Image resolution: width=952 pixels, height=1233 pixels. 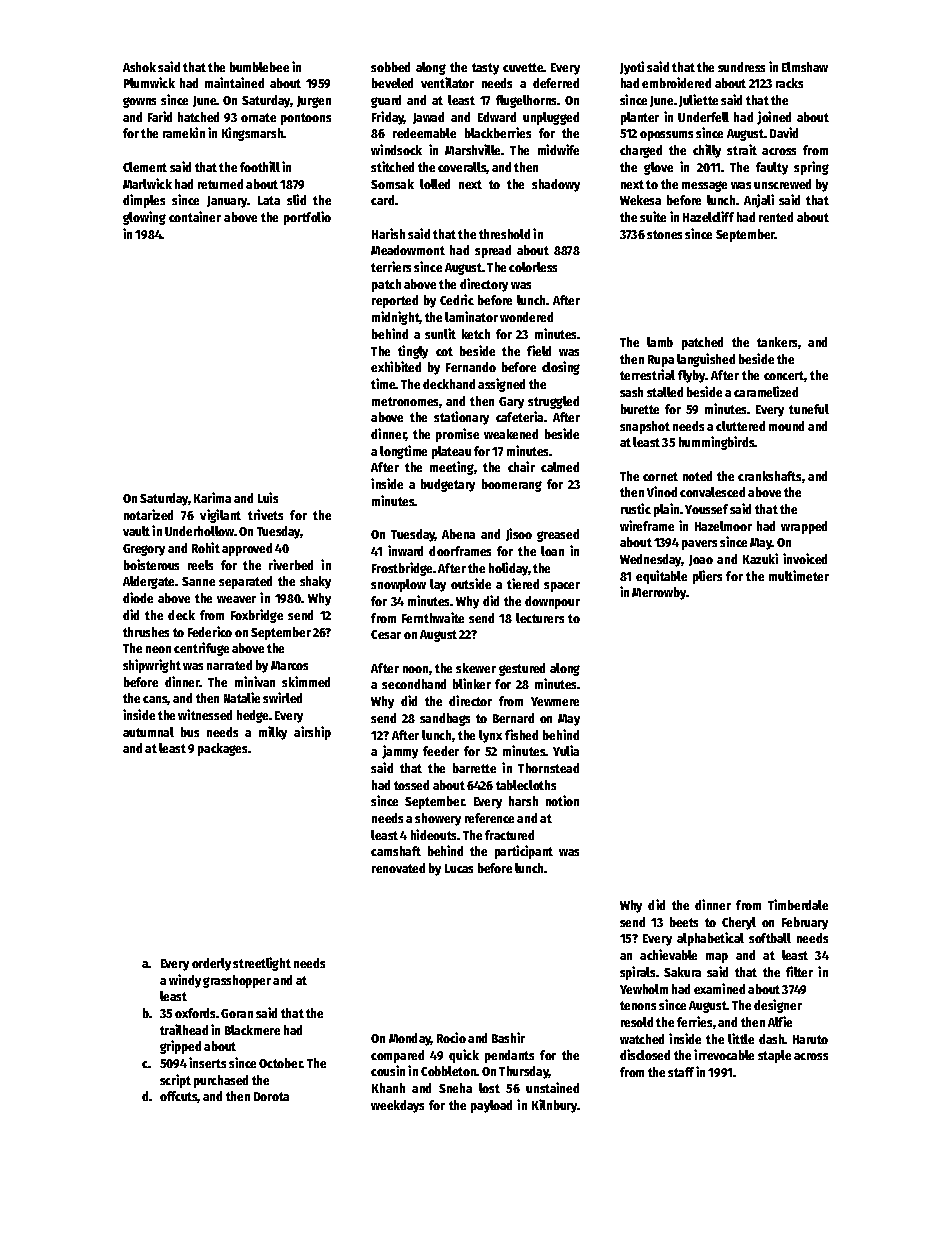 I want to click on midnight, so click(x=396, y=318).
